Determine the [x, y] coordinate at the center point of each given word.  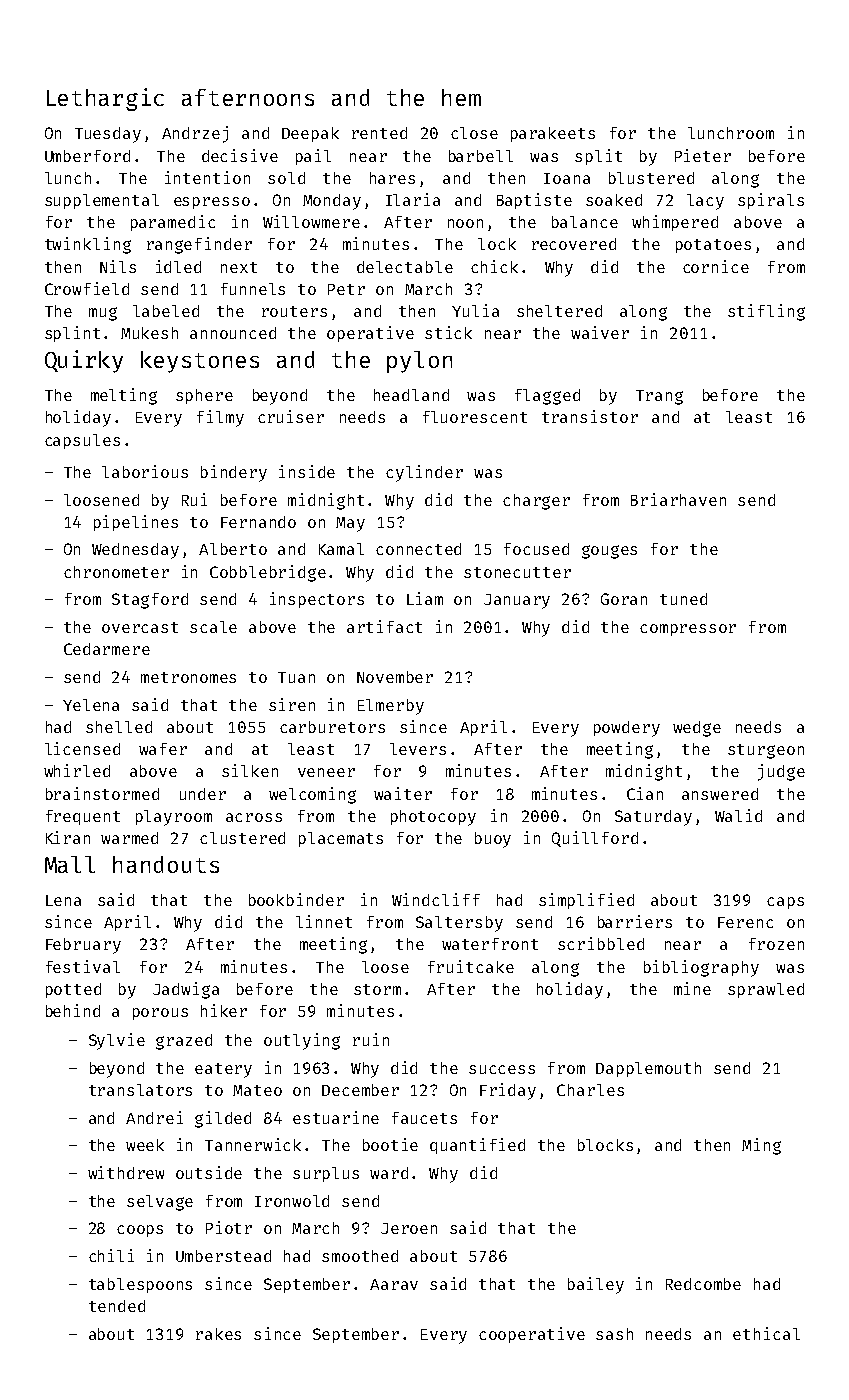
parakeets [553, 134]
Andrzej [195, 134]
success [502, 1069]
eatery [223, 1070]
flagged [547, 397]
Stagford [150, 601]
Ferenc [745, 922]
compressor [688, 630]
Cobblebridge [268, 573]
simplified [586, 901]
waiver [600, 332]
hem [461, 97]
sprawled [766, 990]
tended [117, 1306]
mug [103, 314]
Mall [70, 864]
